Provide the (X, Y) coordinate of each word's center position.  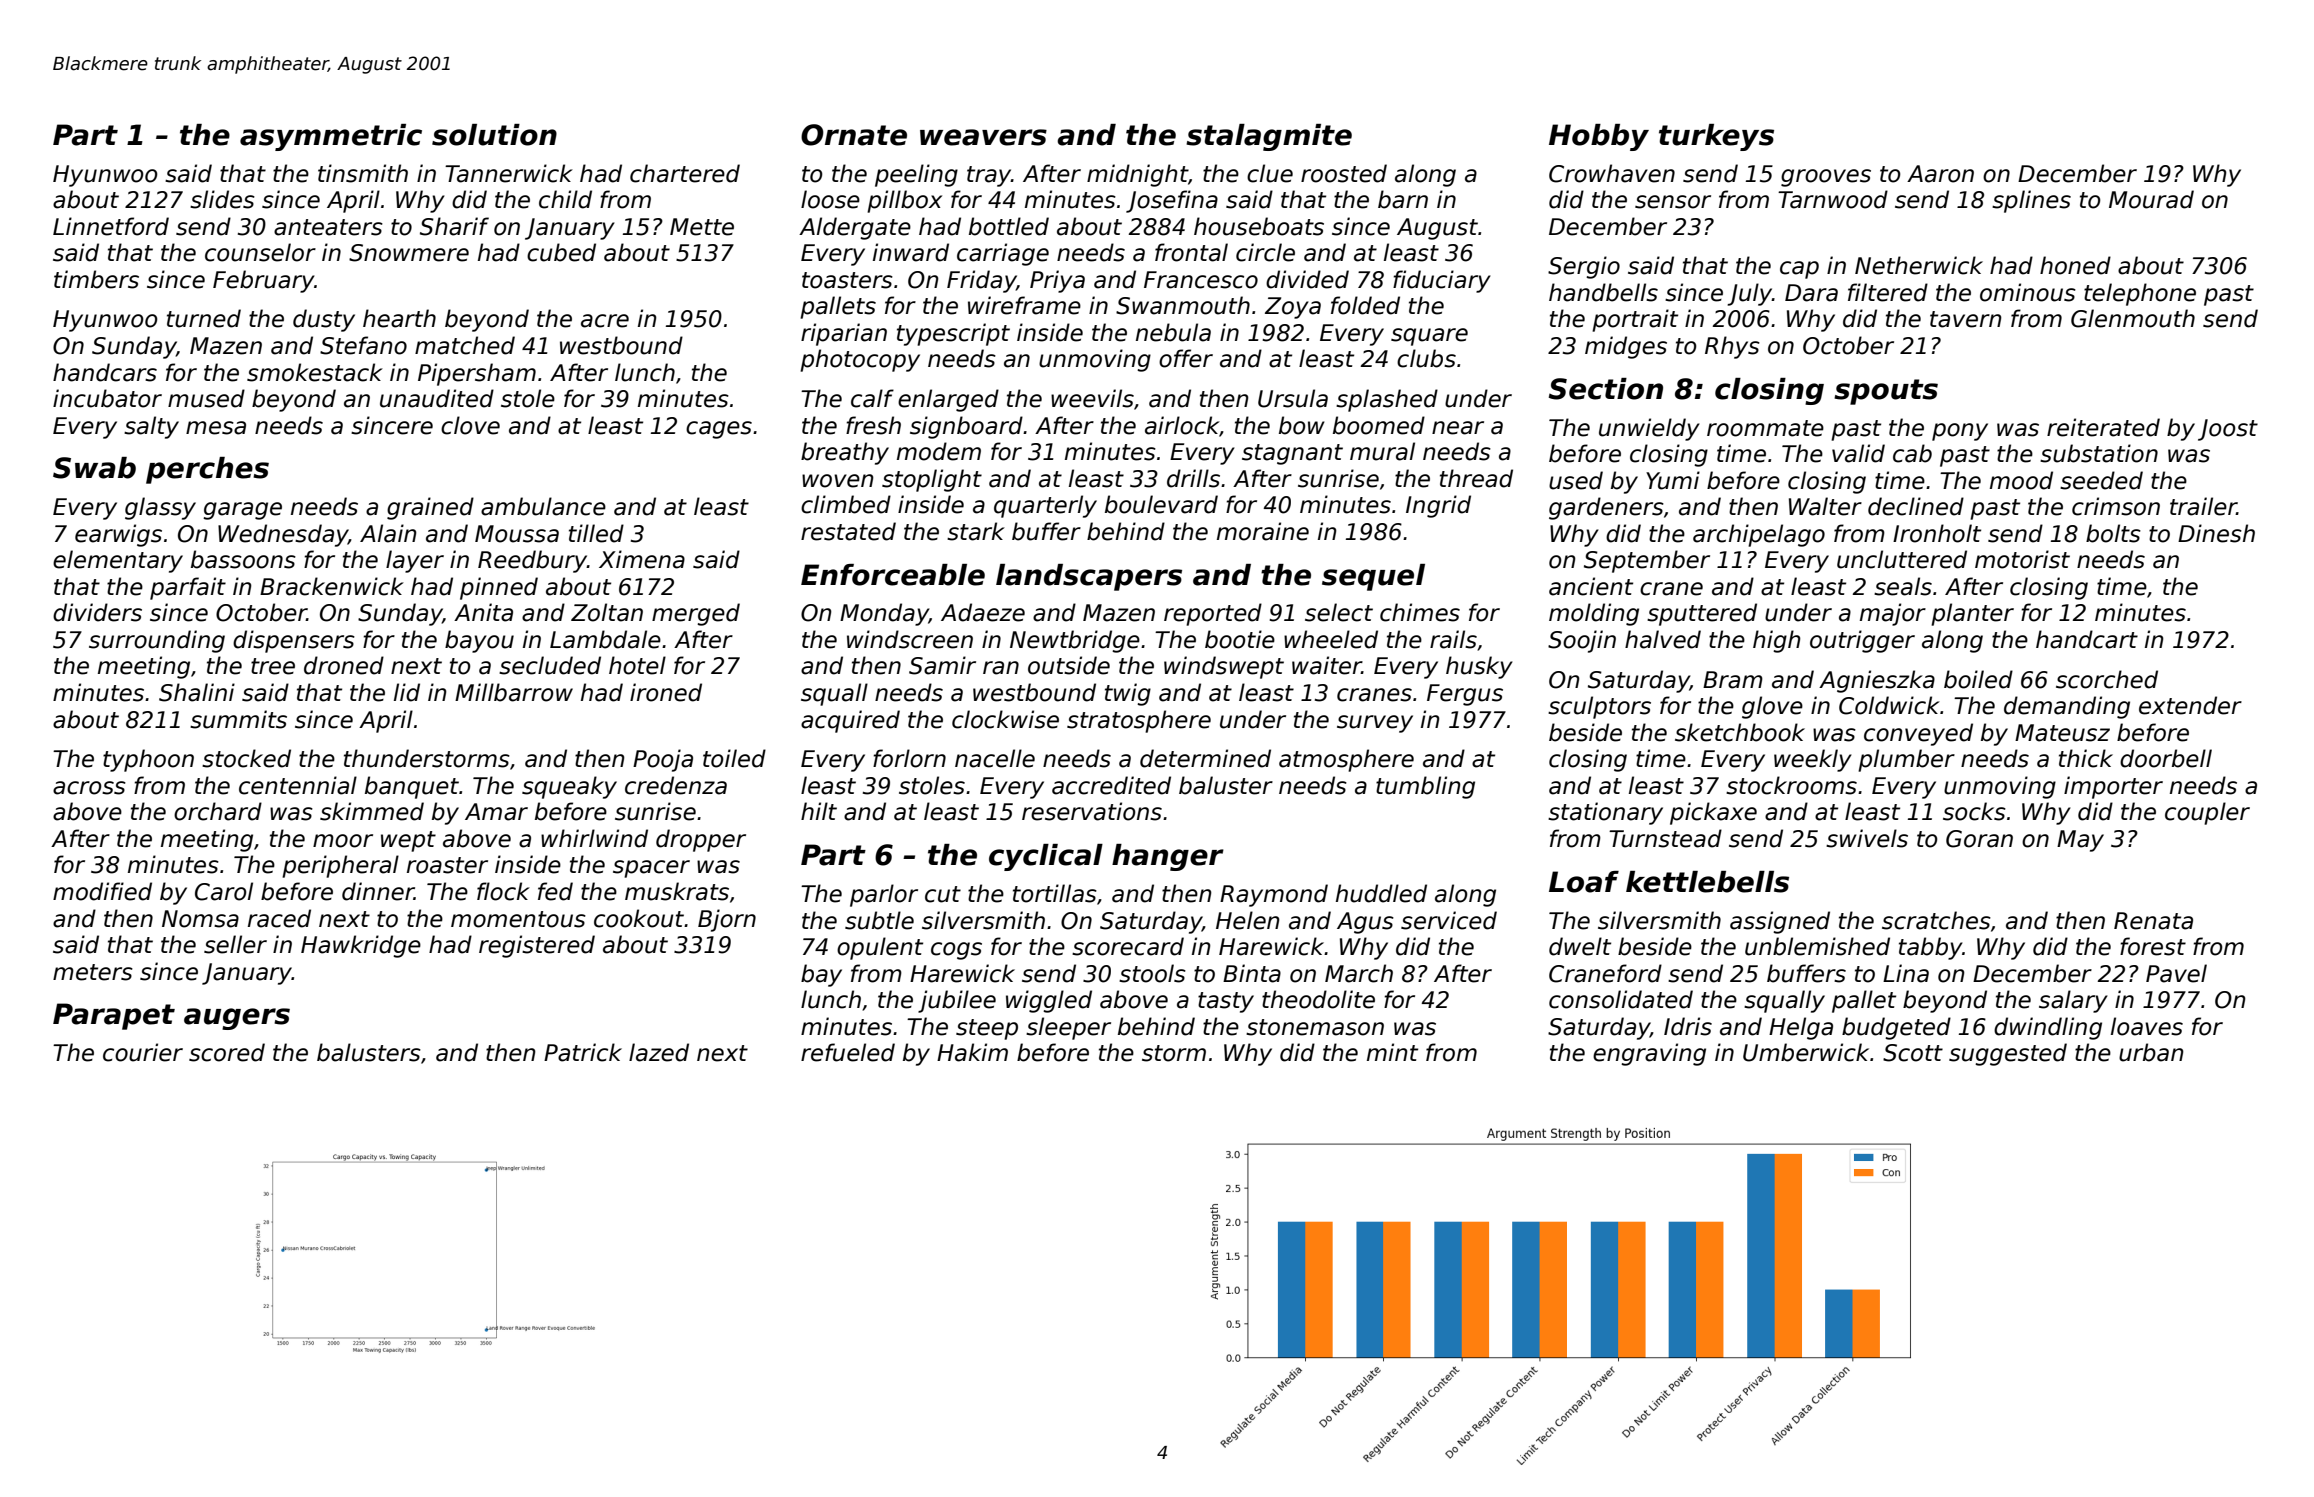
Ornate (854, 135)
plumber (1906, 760)
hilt (819, 811)
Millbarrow (514, 692)
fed (555, 891)
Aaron (1940, 174)
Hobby (1599, 137)
